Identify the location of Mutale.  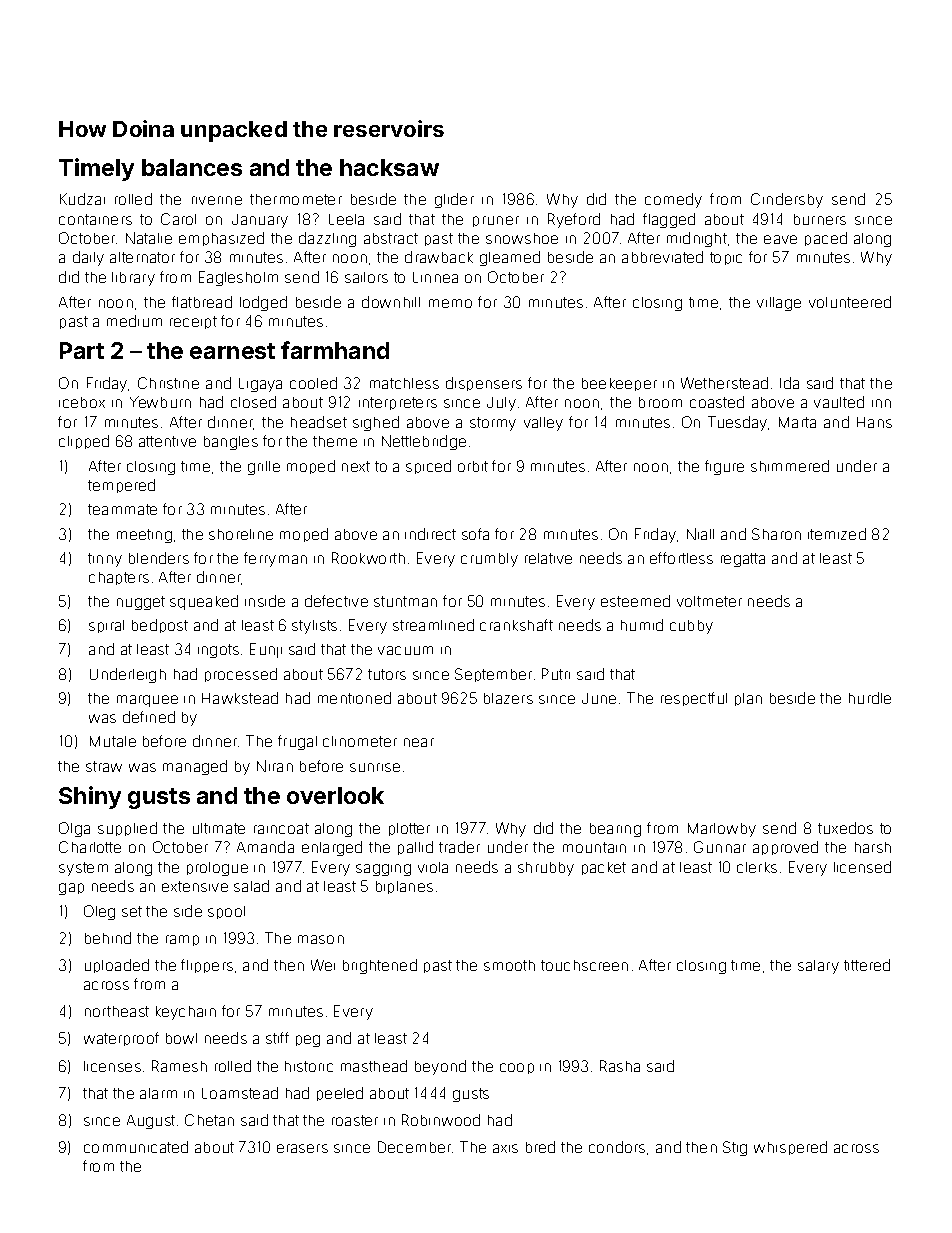
(113, 741).
